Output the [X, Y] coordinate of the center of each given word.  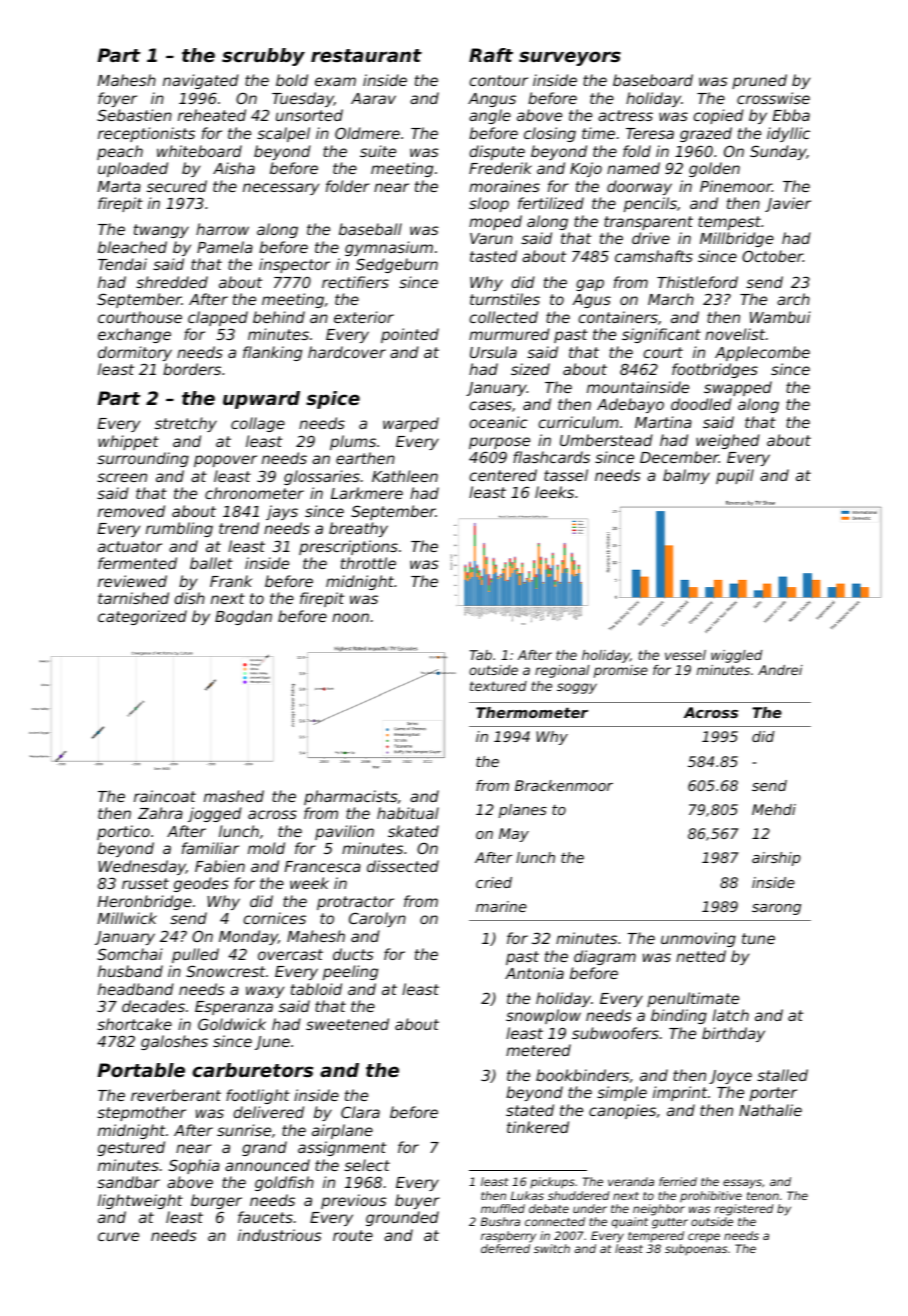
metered [538, 1050]
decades [153, 1006]
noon [350, 617]
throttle [368, 563]
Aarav [373, 98]
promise [621, 671]
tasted [493, 256]
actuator [130, 546]
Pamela [225, 247]
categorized [142, 617]
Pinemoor [736, 186]
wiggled [736, 656]
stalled [782, 1075]
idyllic [788, 134]
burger [216, 1201]
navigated [201, 81]
